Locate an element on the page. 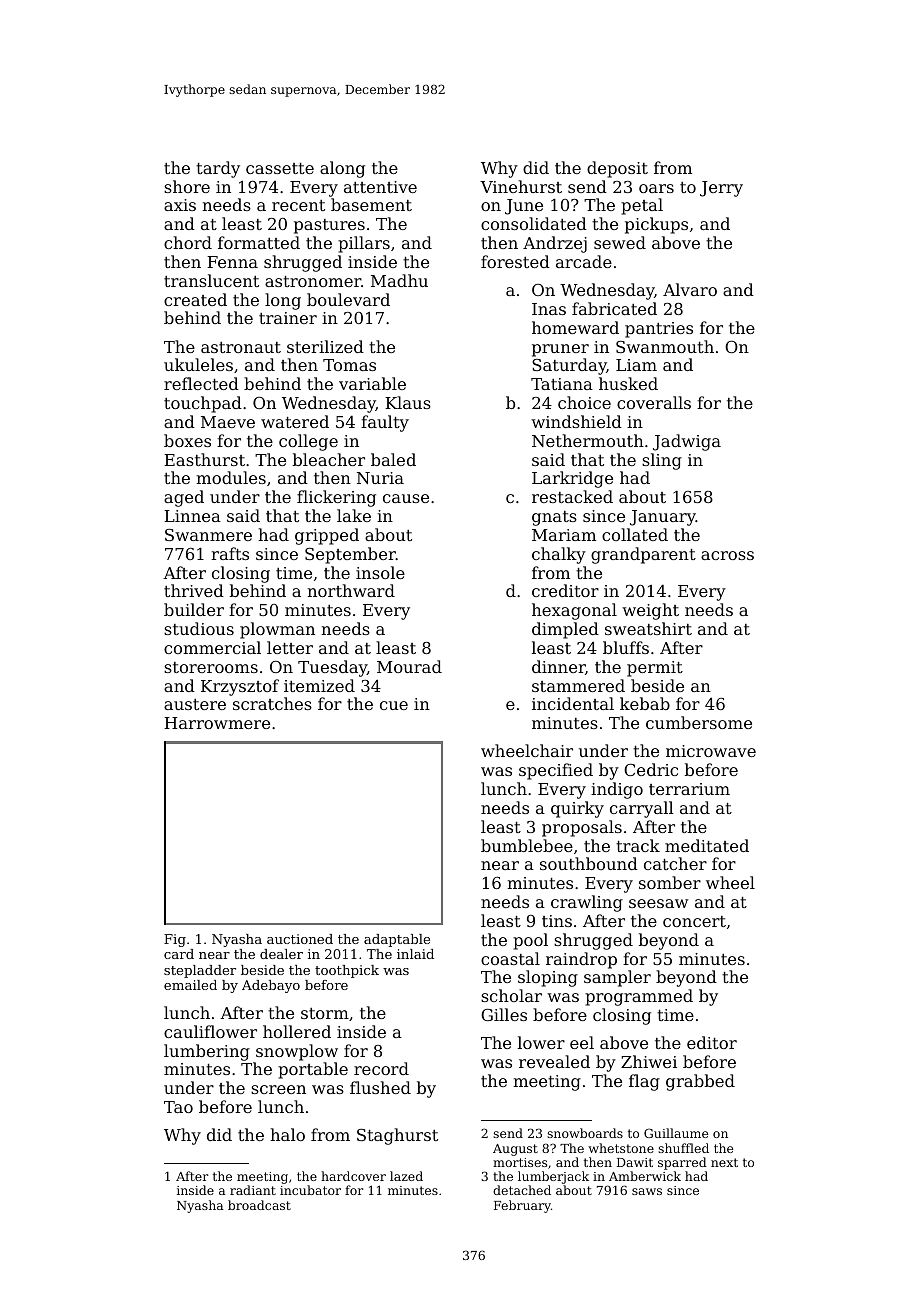 The height and width of the image is (1311, 924). insole is located at coordinates (380, 572).
